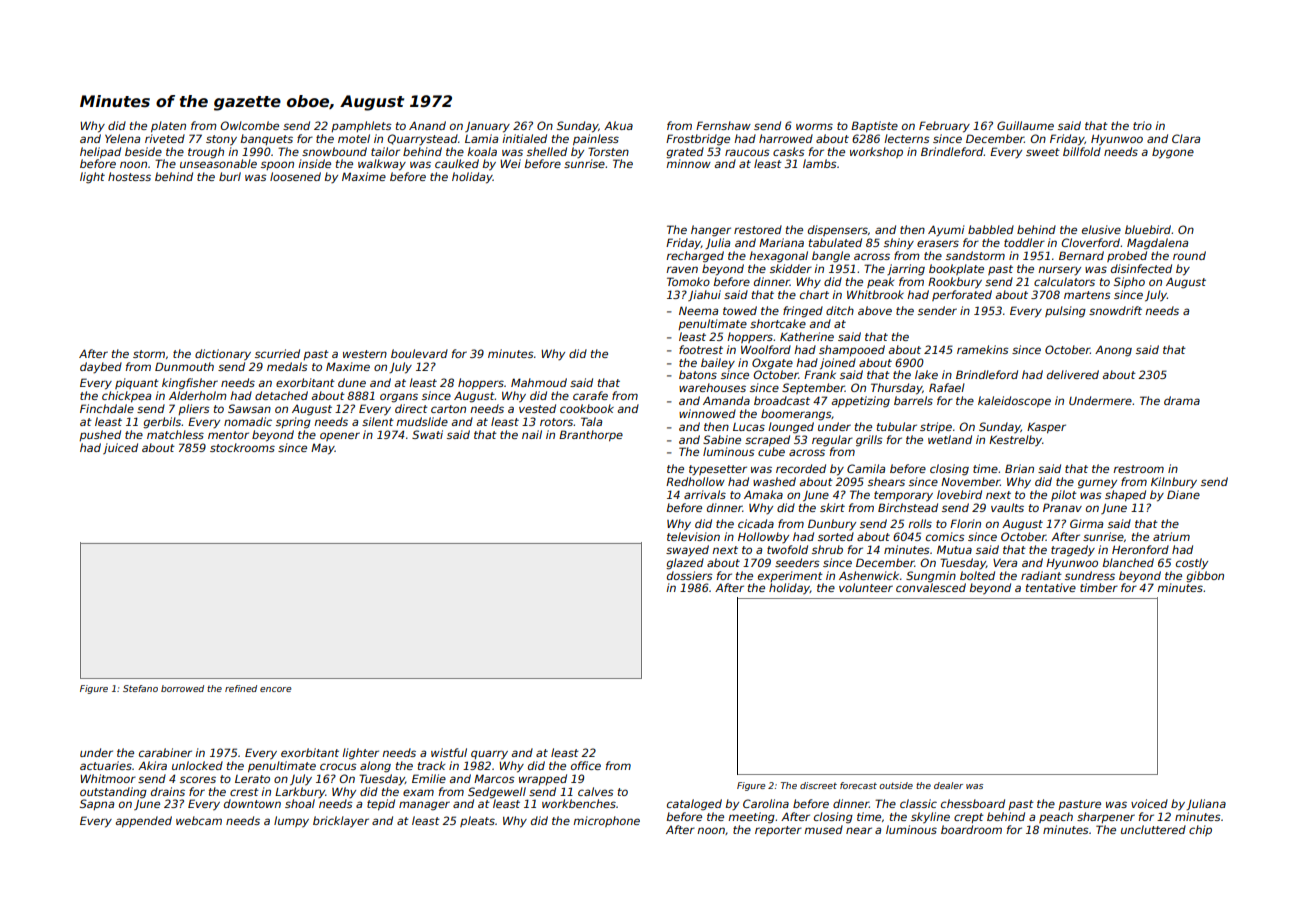  Describe the element at coordinates (168, 126) in the screenshot. I see `platen` at that location.
